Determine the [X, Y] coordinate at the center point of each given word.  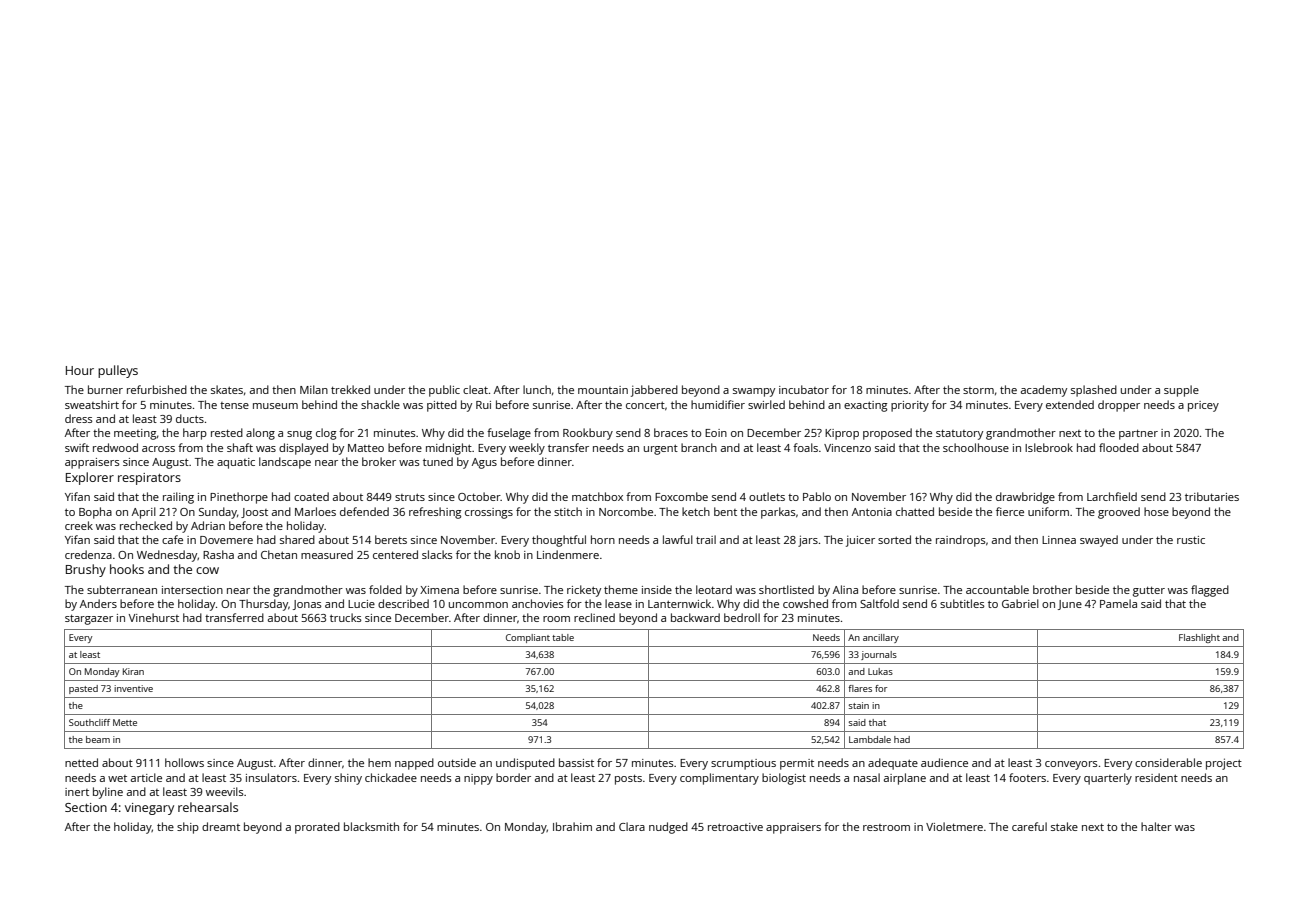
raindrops [960, 541]
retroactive [735, 827]
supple [1181, 391]
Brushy [86, 570]
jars [808, 541]
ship [188, 828]
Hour [80, 370]
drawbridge [1025, 498]
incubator [804, 389]
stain [859, 705]
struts [410, 497]
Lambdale [870, 739]
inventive [133, 688]
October [479, 496]
